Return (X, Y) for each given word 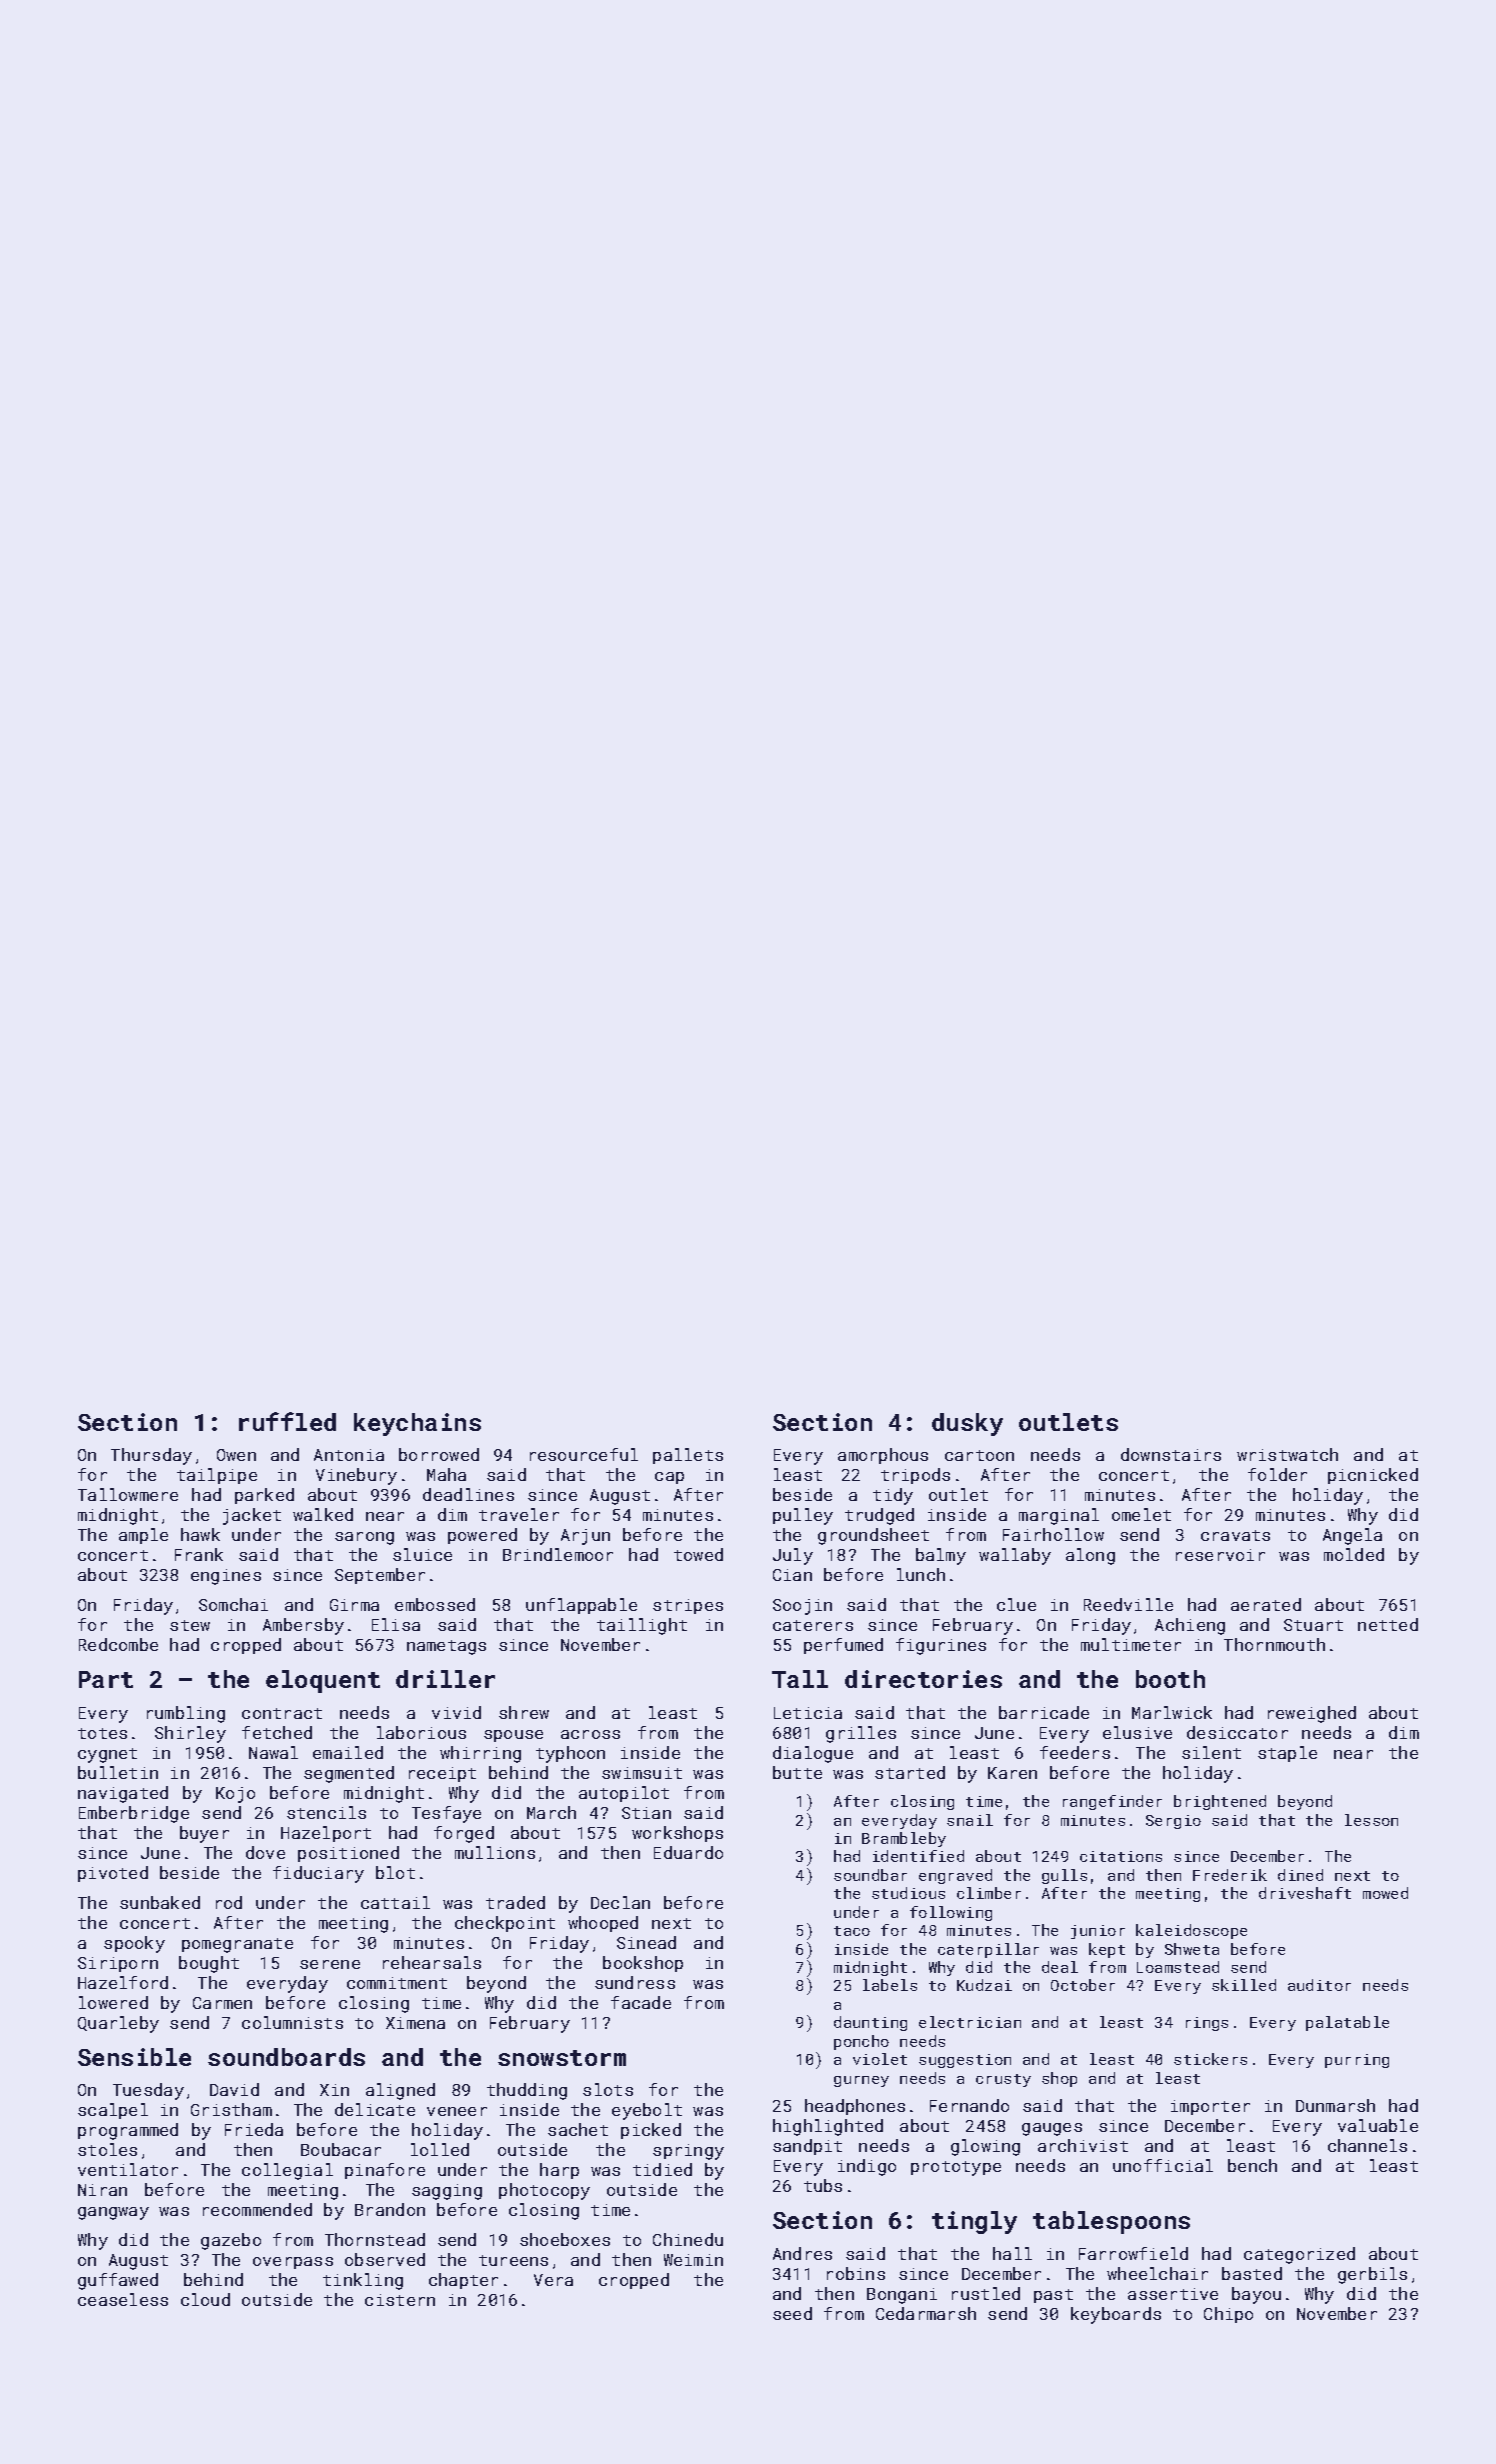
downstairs (1171, 1454)
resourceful (584, 1454)
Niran (102, 2190)
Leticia (808, 1713)
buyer (204, 1834)
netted (1388, 1624)
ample (143, 1536)
